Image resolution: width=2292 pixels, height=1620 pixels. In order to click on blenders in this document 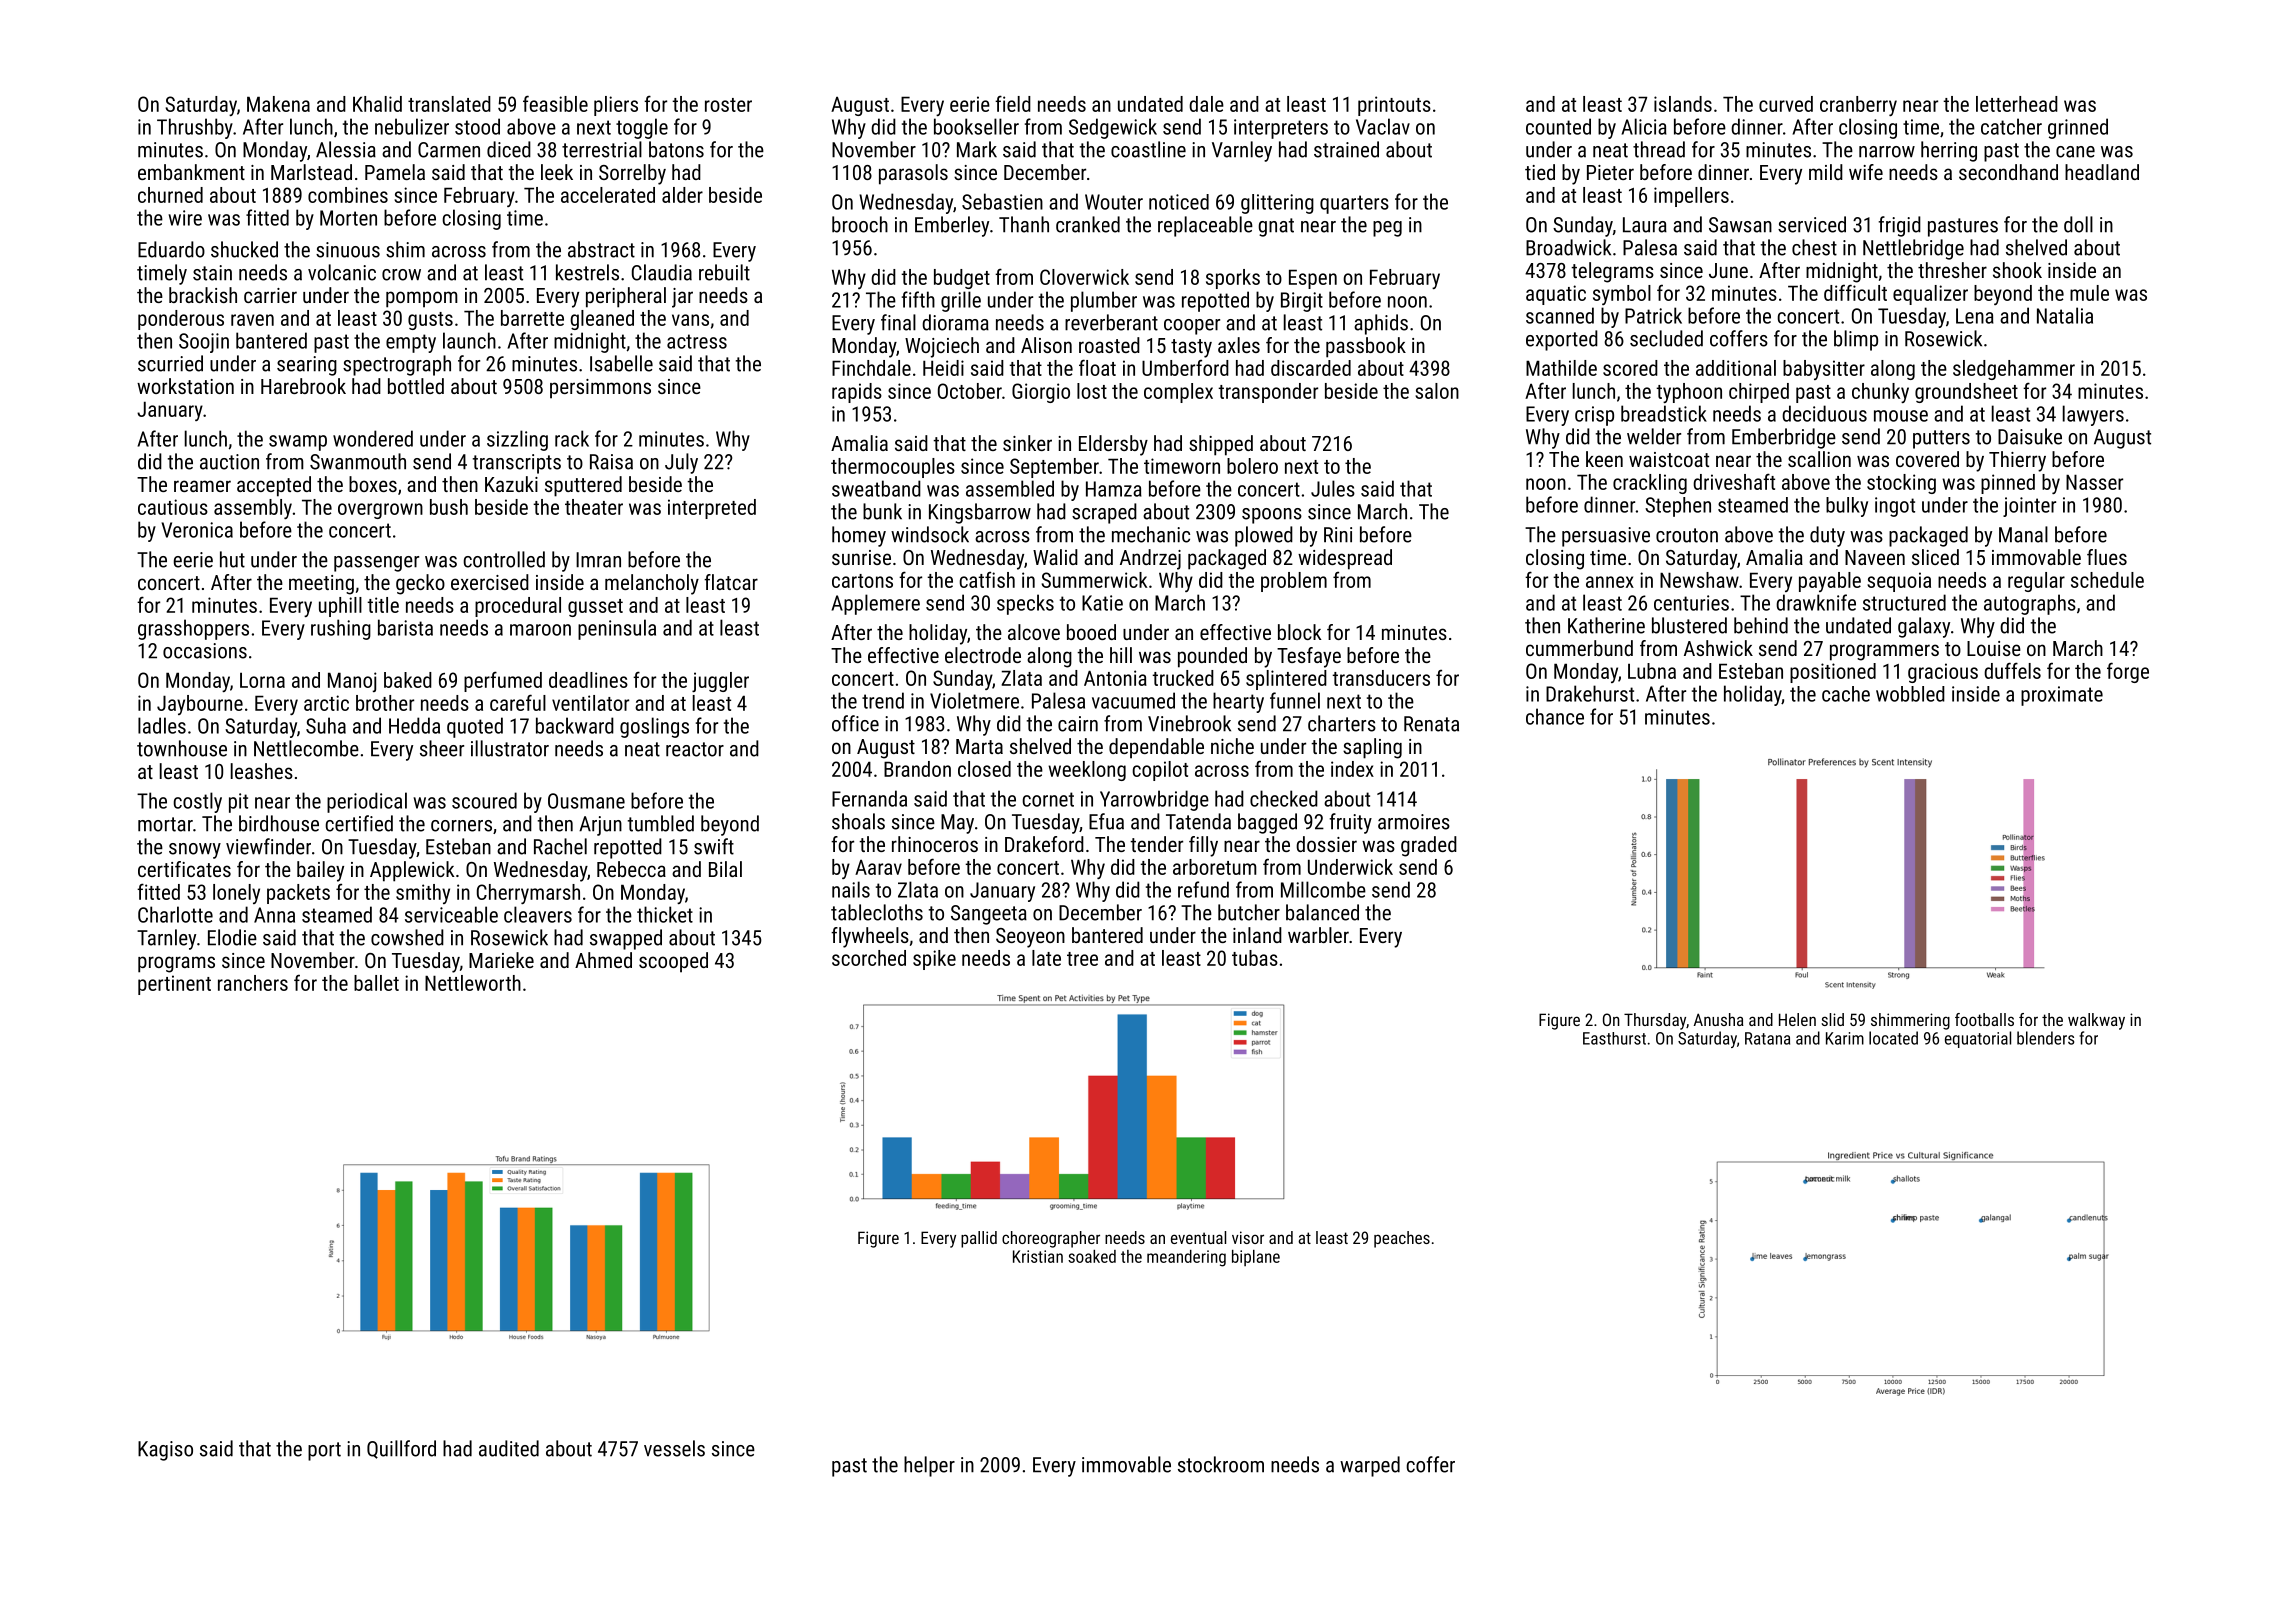, I will do `click(2045, 1038)`.
